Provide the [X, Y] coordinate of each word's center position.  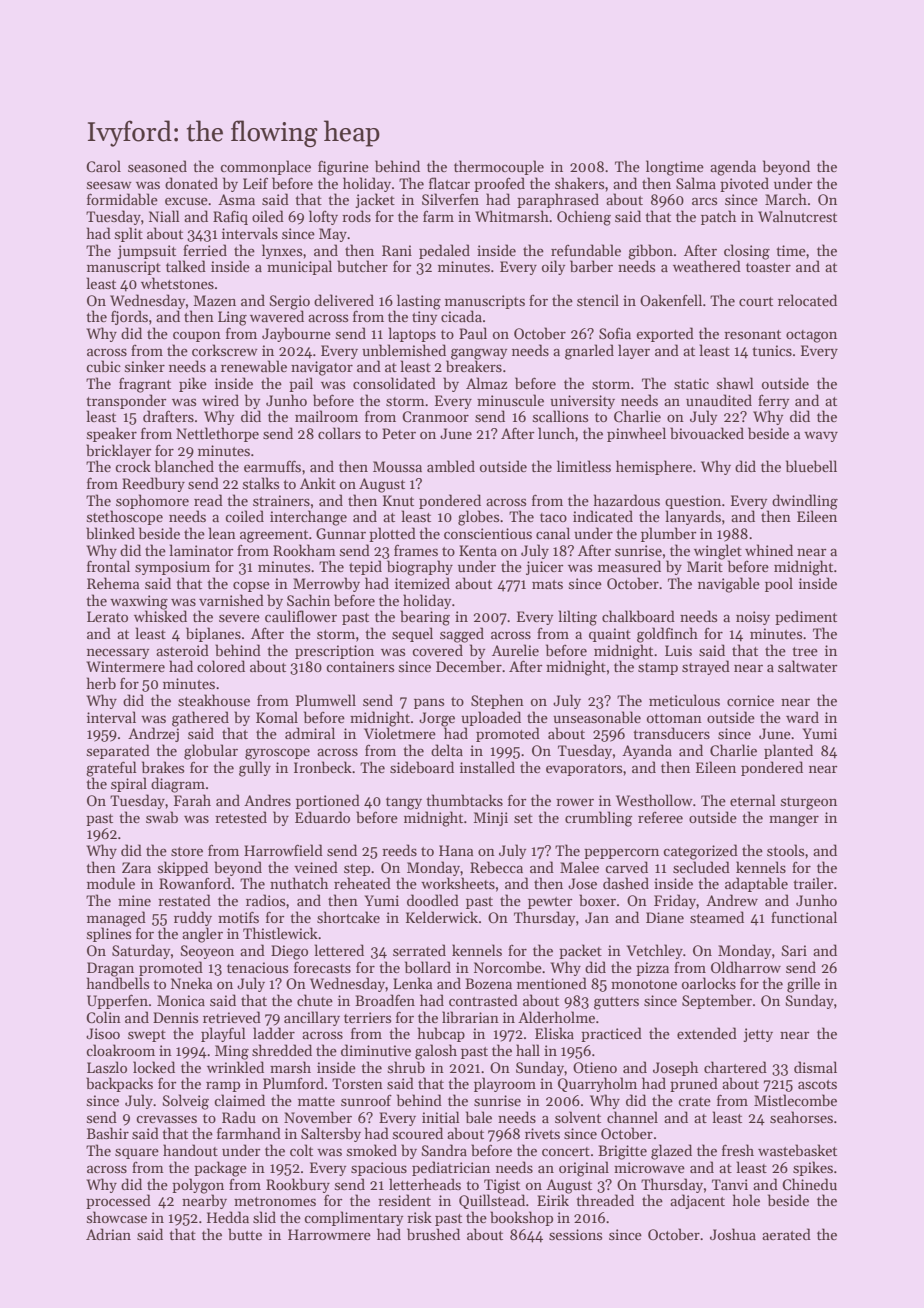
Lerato [107, 616]
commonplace [265, 167]
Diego [289, 952]
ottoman [674, 718]
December [469, 666]
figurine [343, 168]
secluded [701, 867]
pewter [550, 903]
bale [479, 1117]
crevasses [166, 1119]
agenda [733, 168]
